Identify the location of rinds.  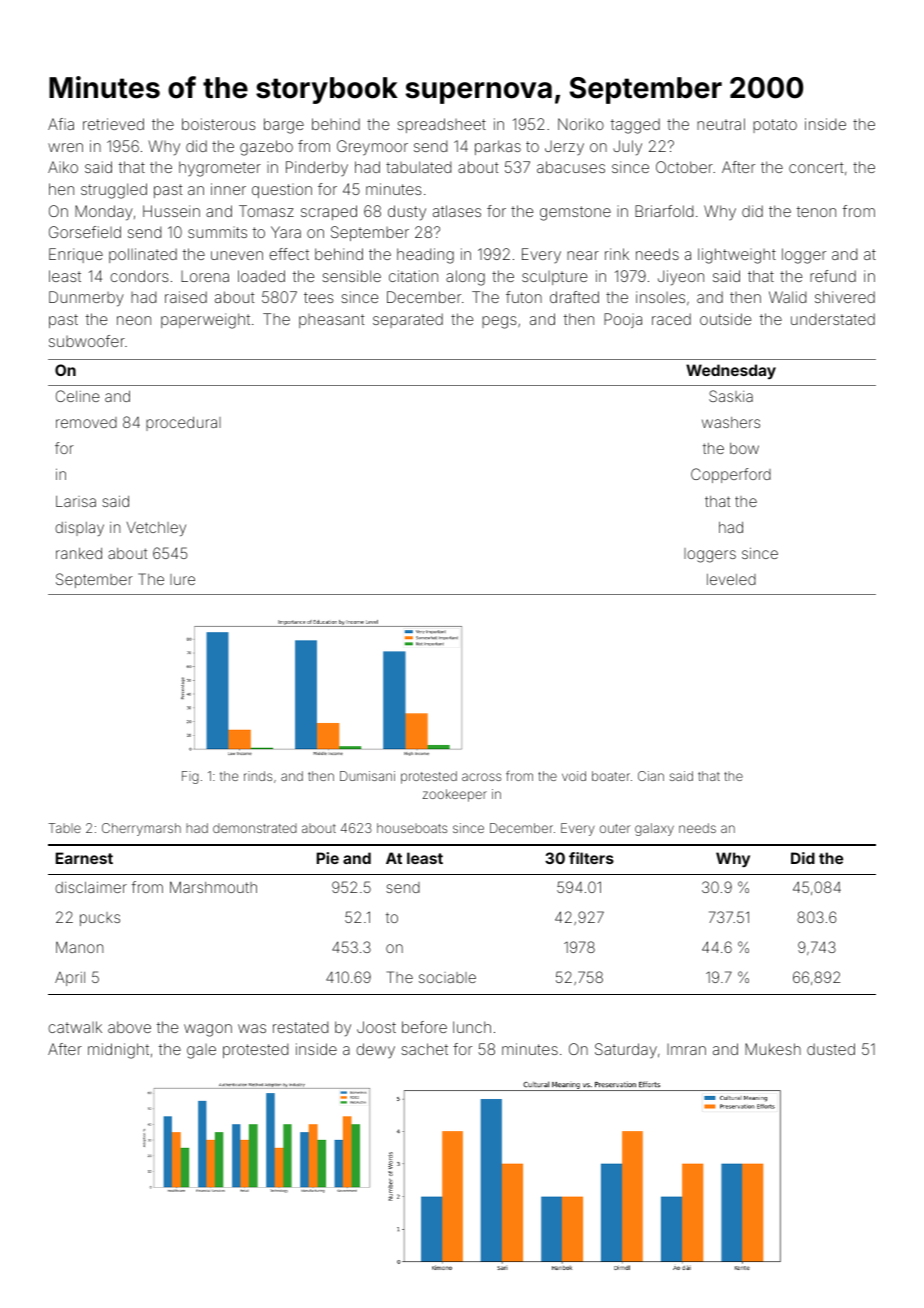
(258, 776).
